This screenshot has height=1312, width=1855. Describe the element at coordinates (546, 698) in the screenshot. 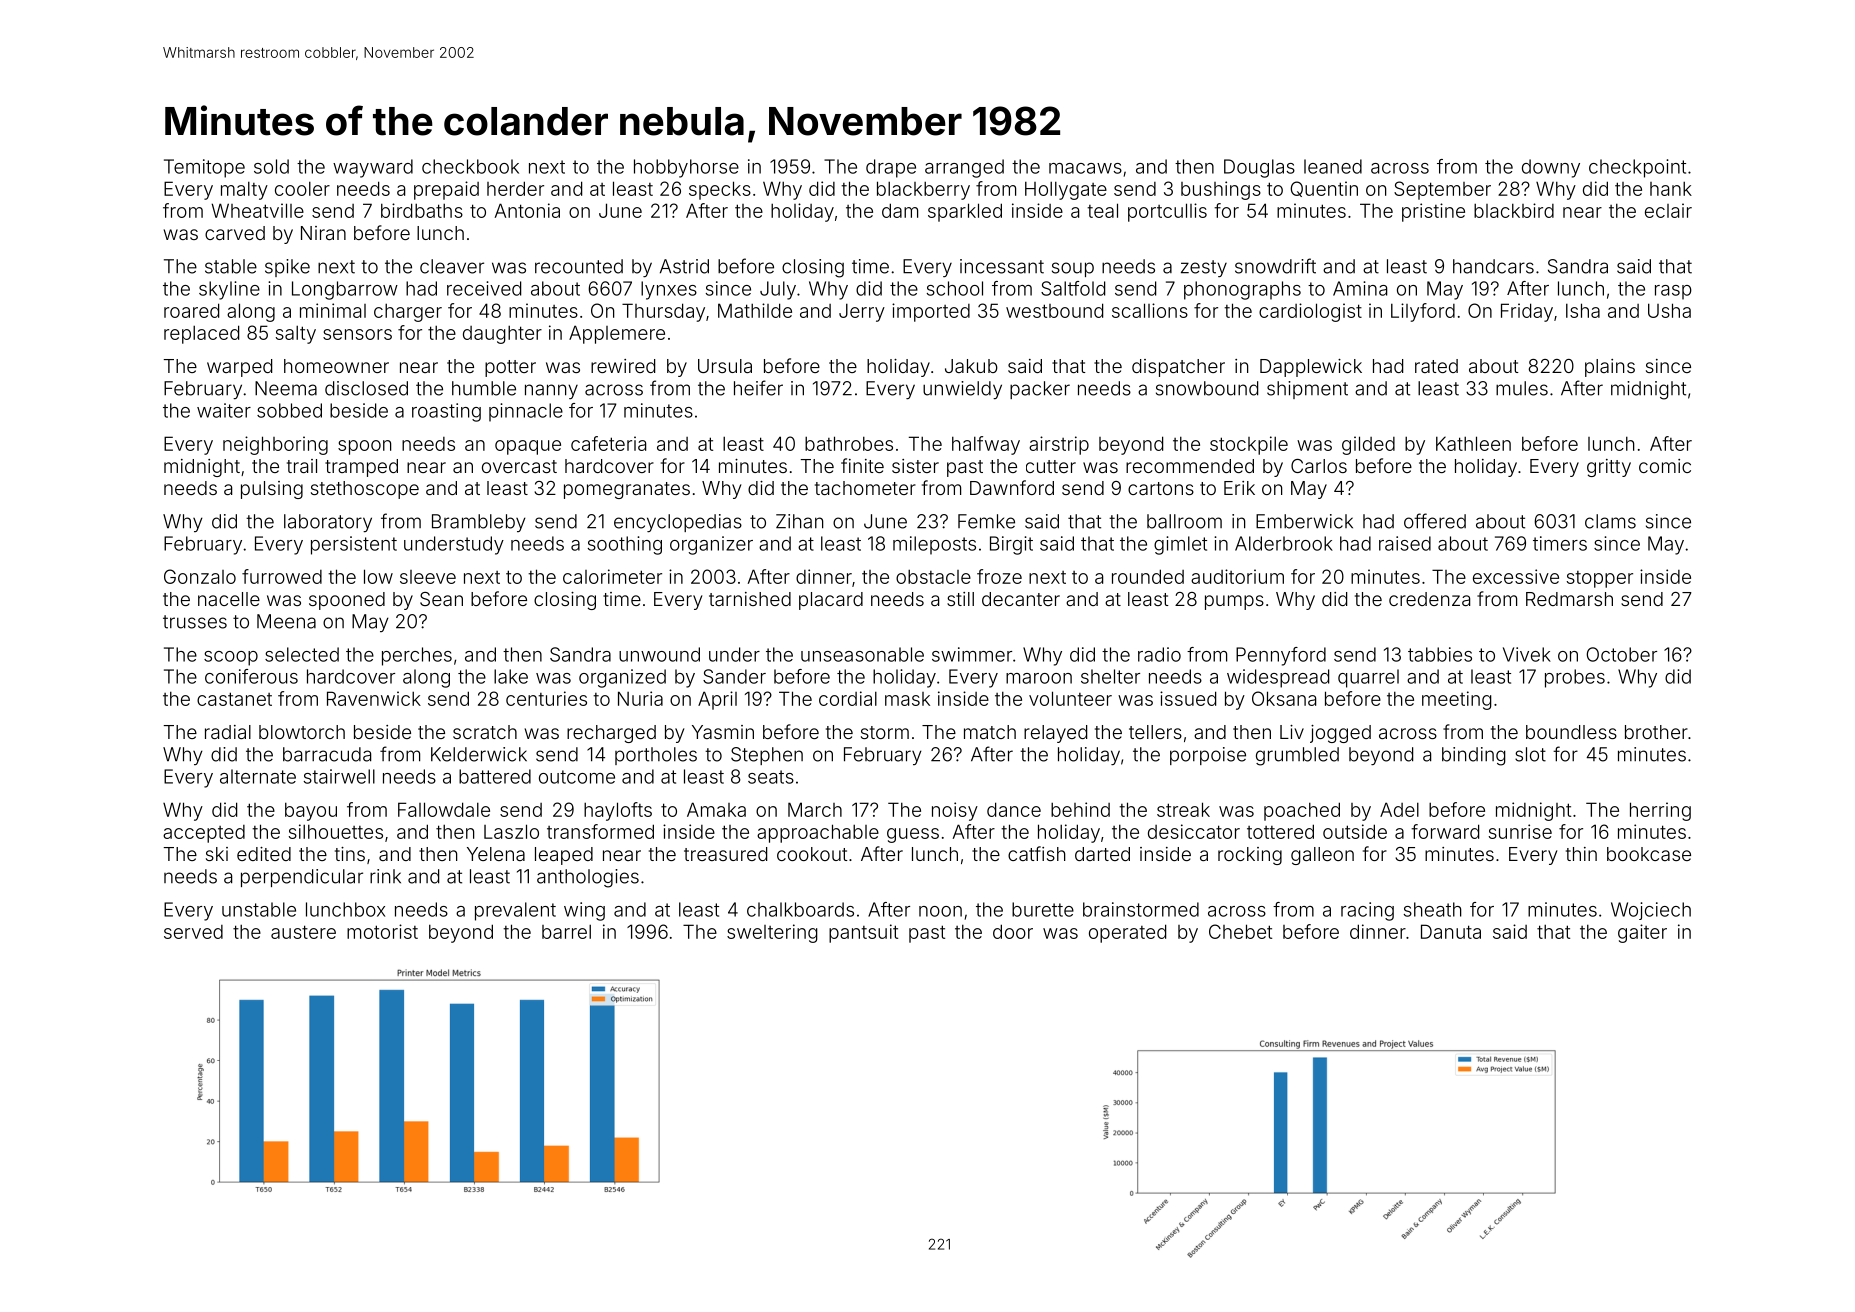

I see `centuries` at that location.
